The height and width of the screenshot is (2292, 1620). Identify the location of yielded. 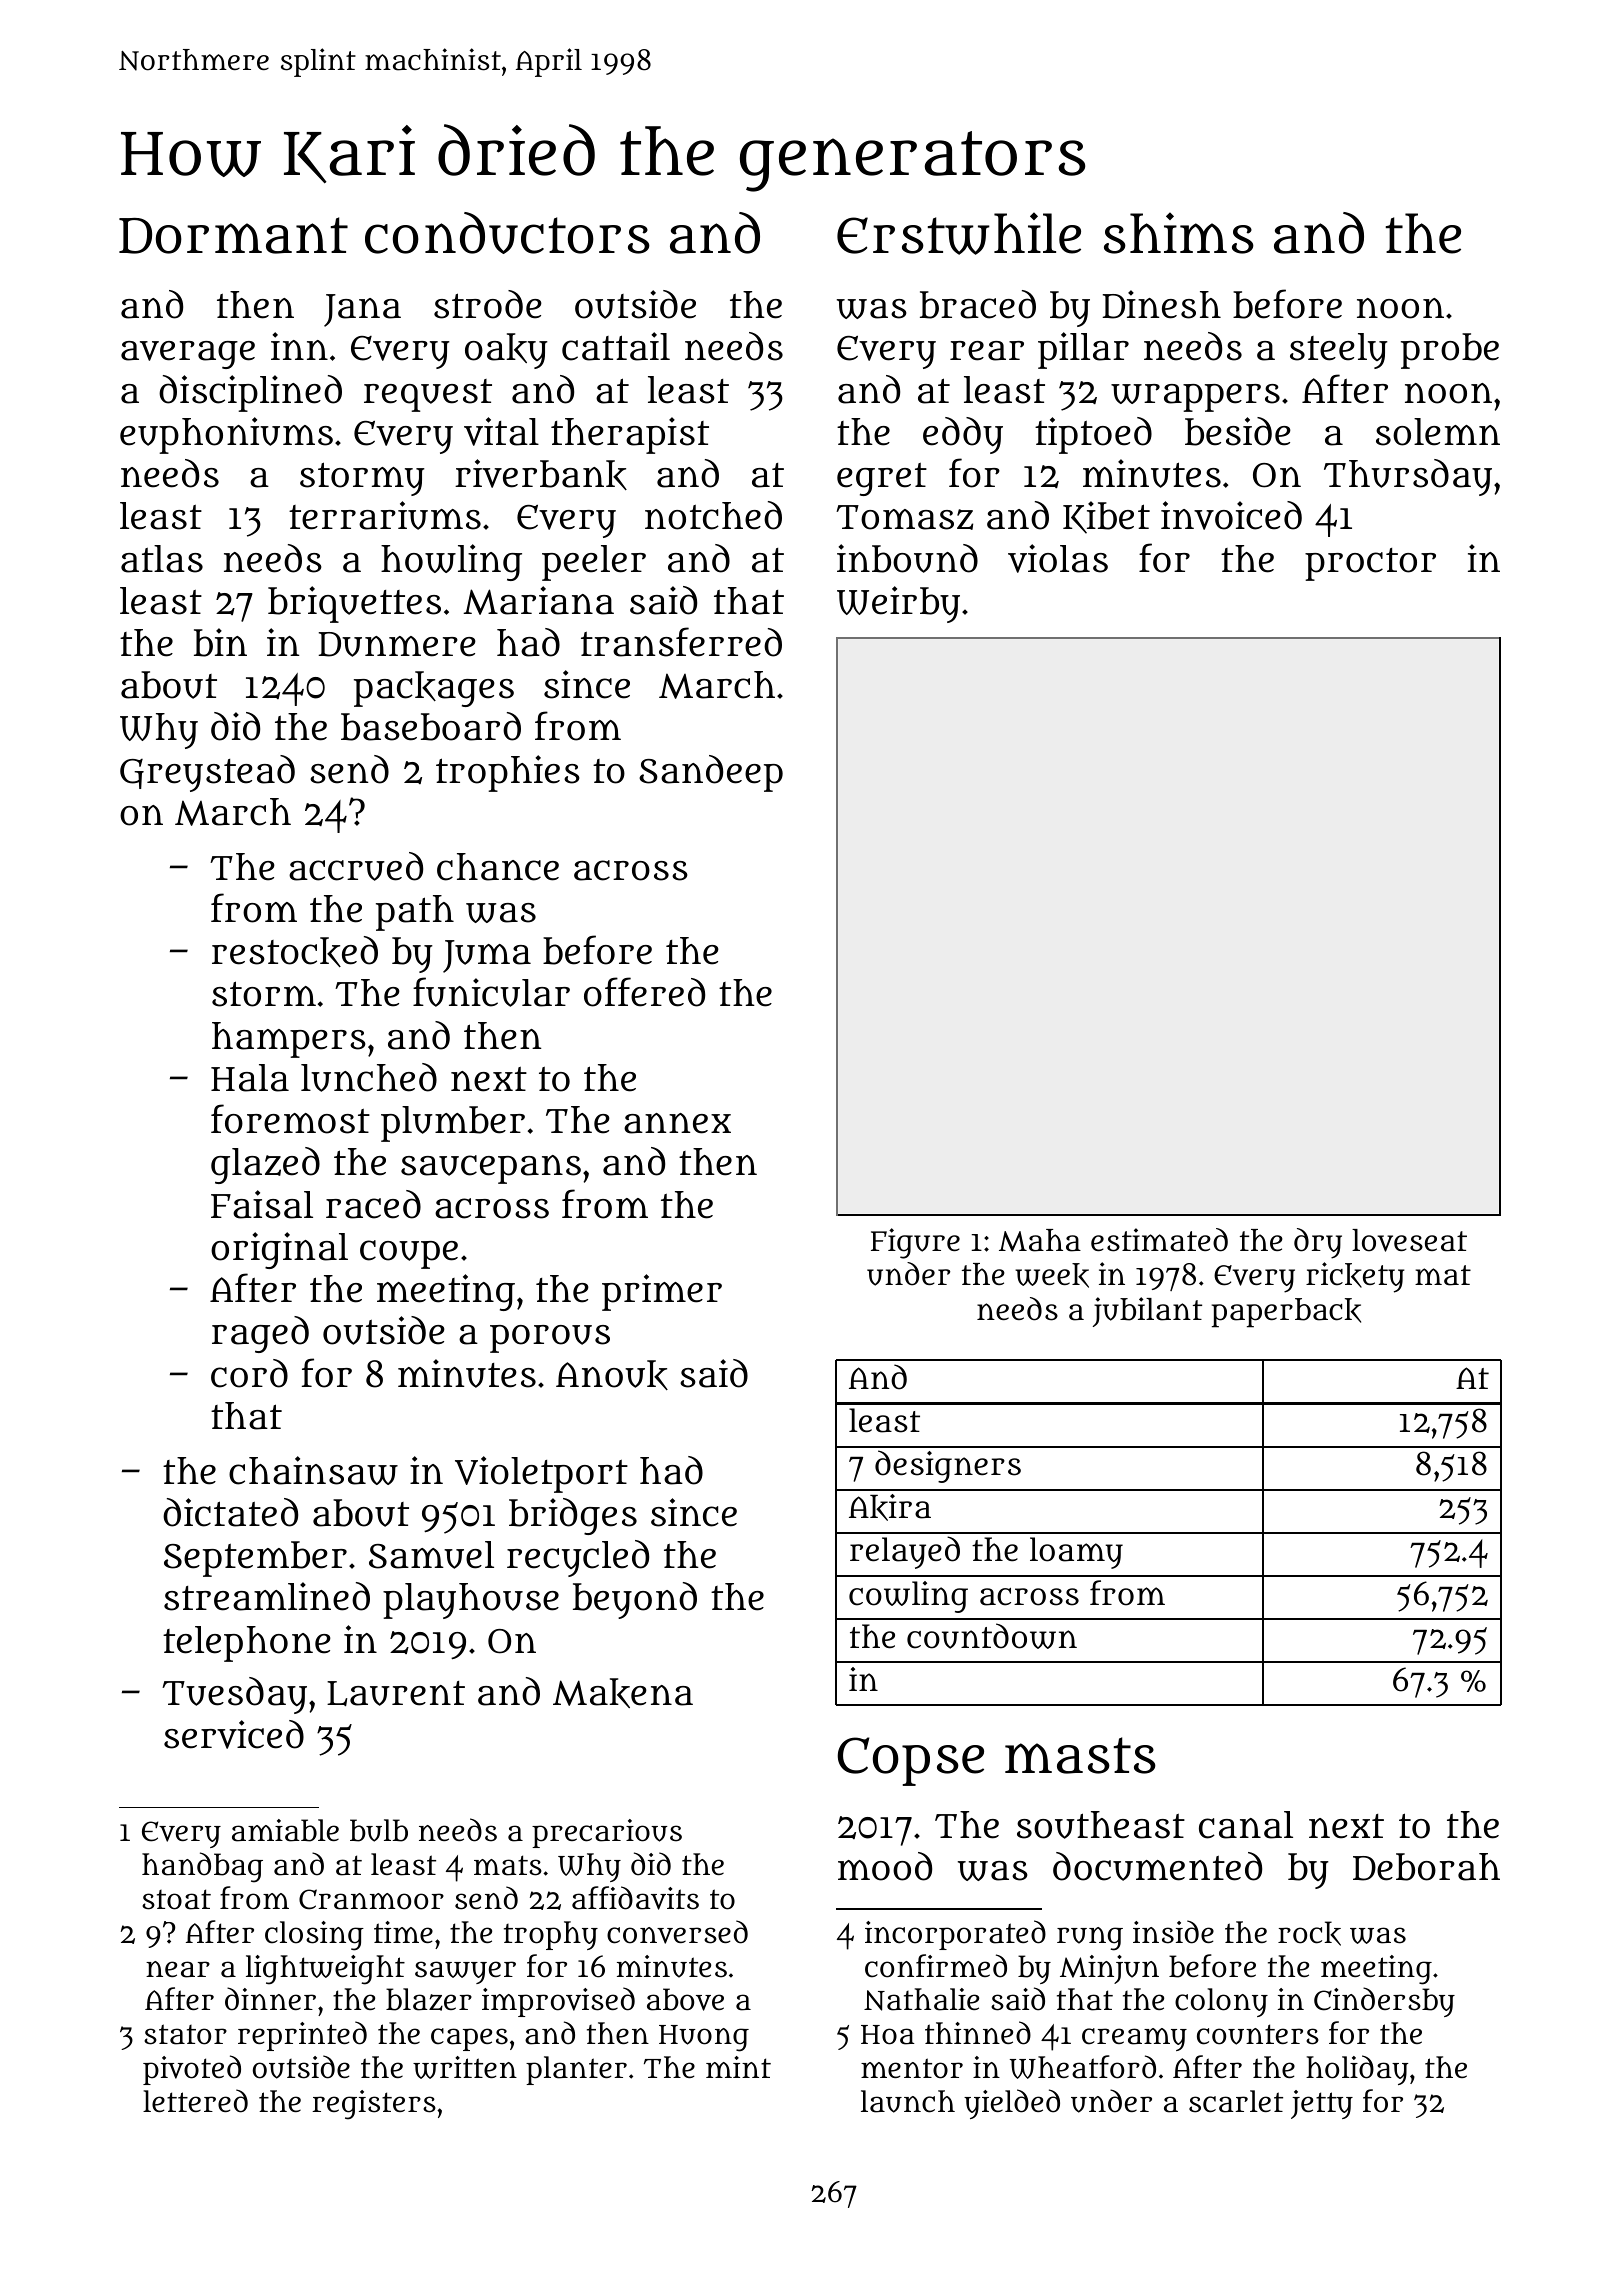
(1012, 2104).
